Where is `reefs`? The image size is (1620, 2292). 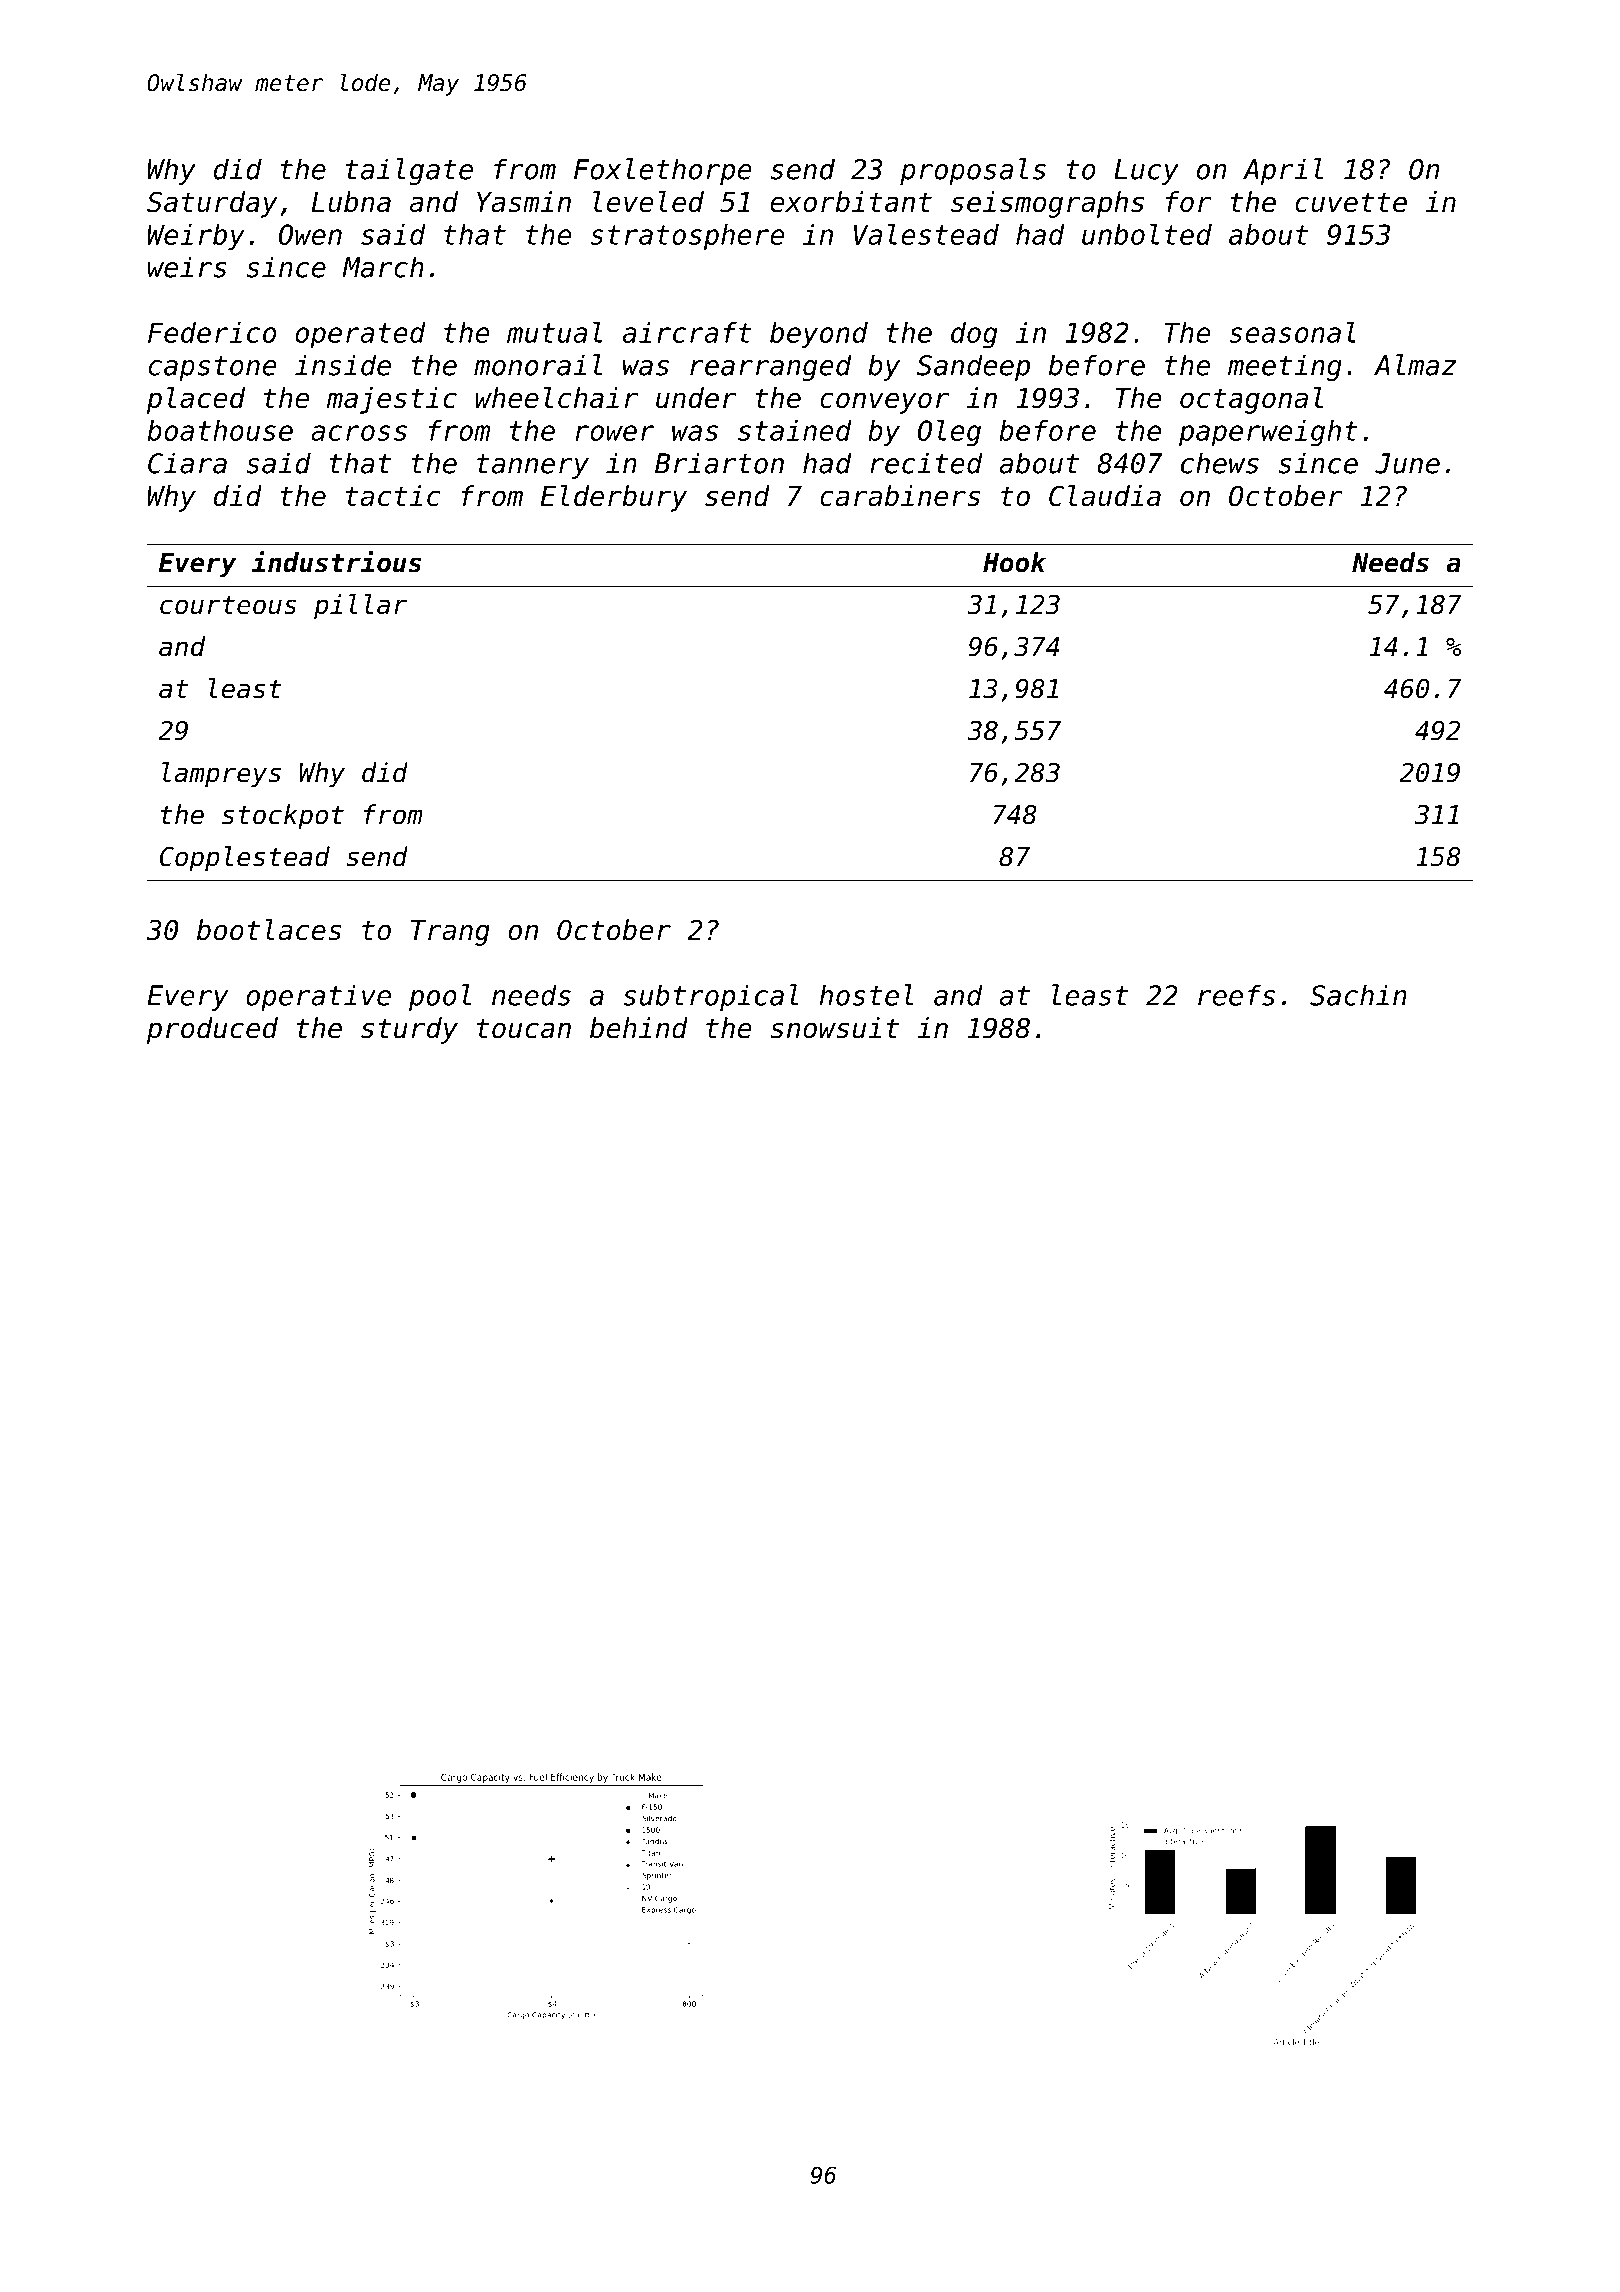 reefs is located at coordinates (1236, 995).
